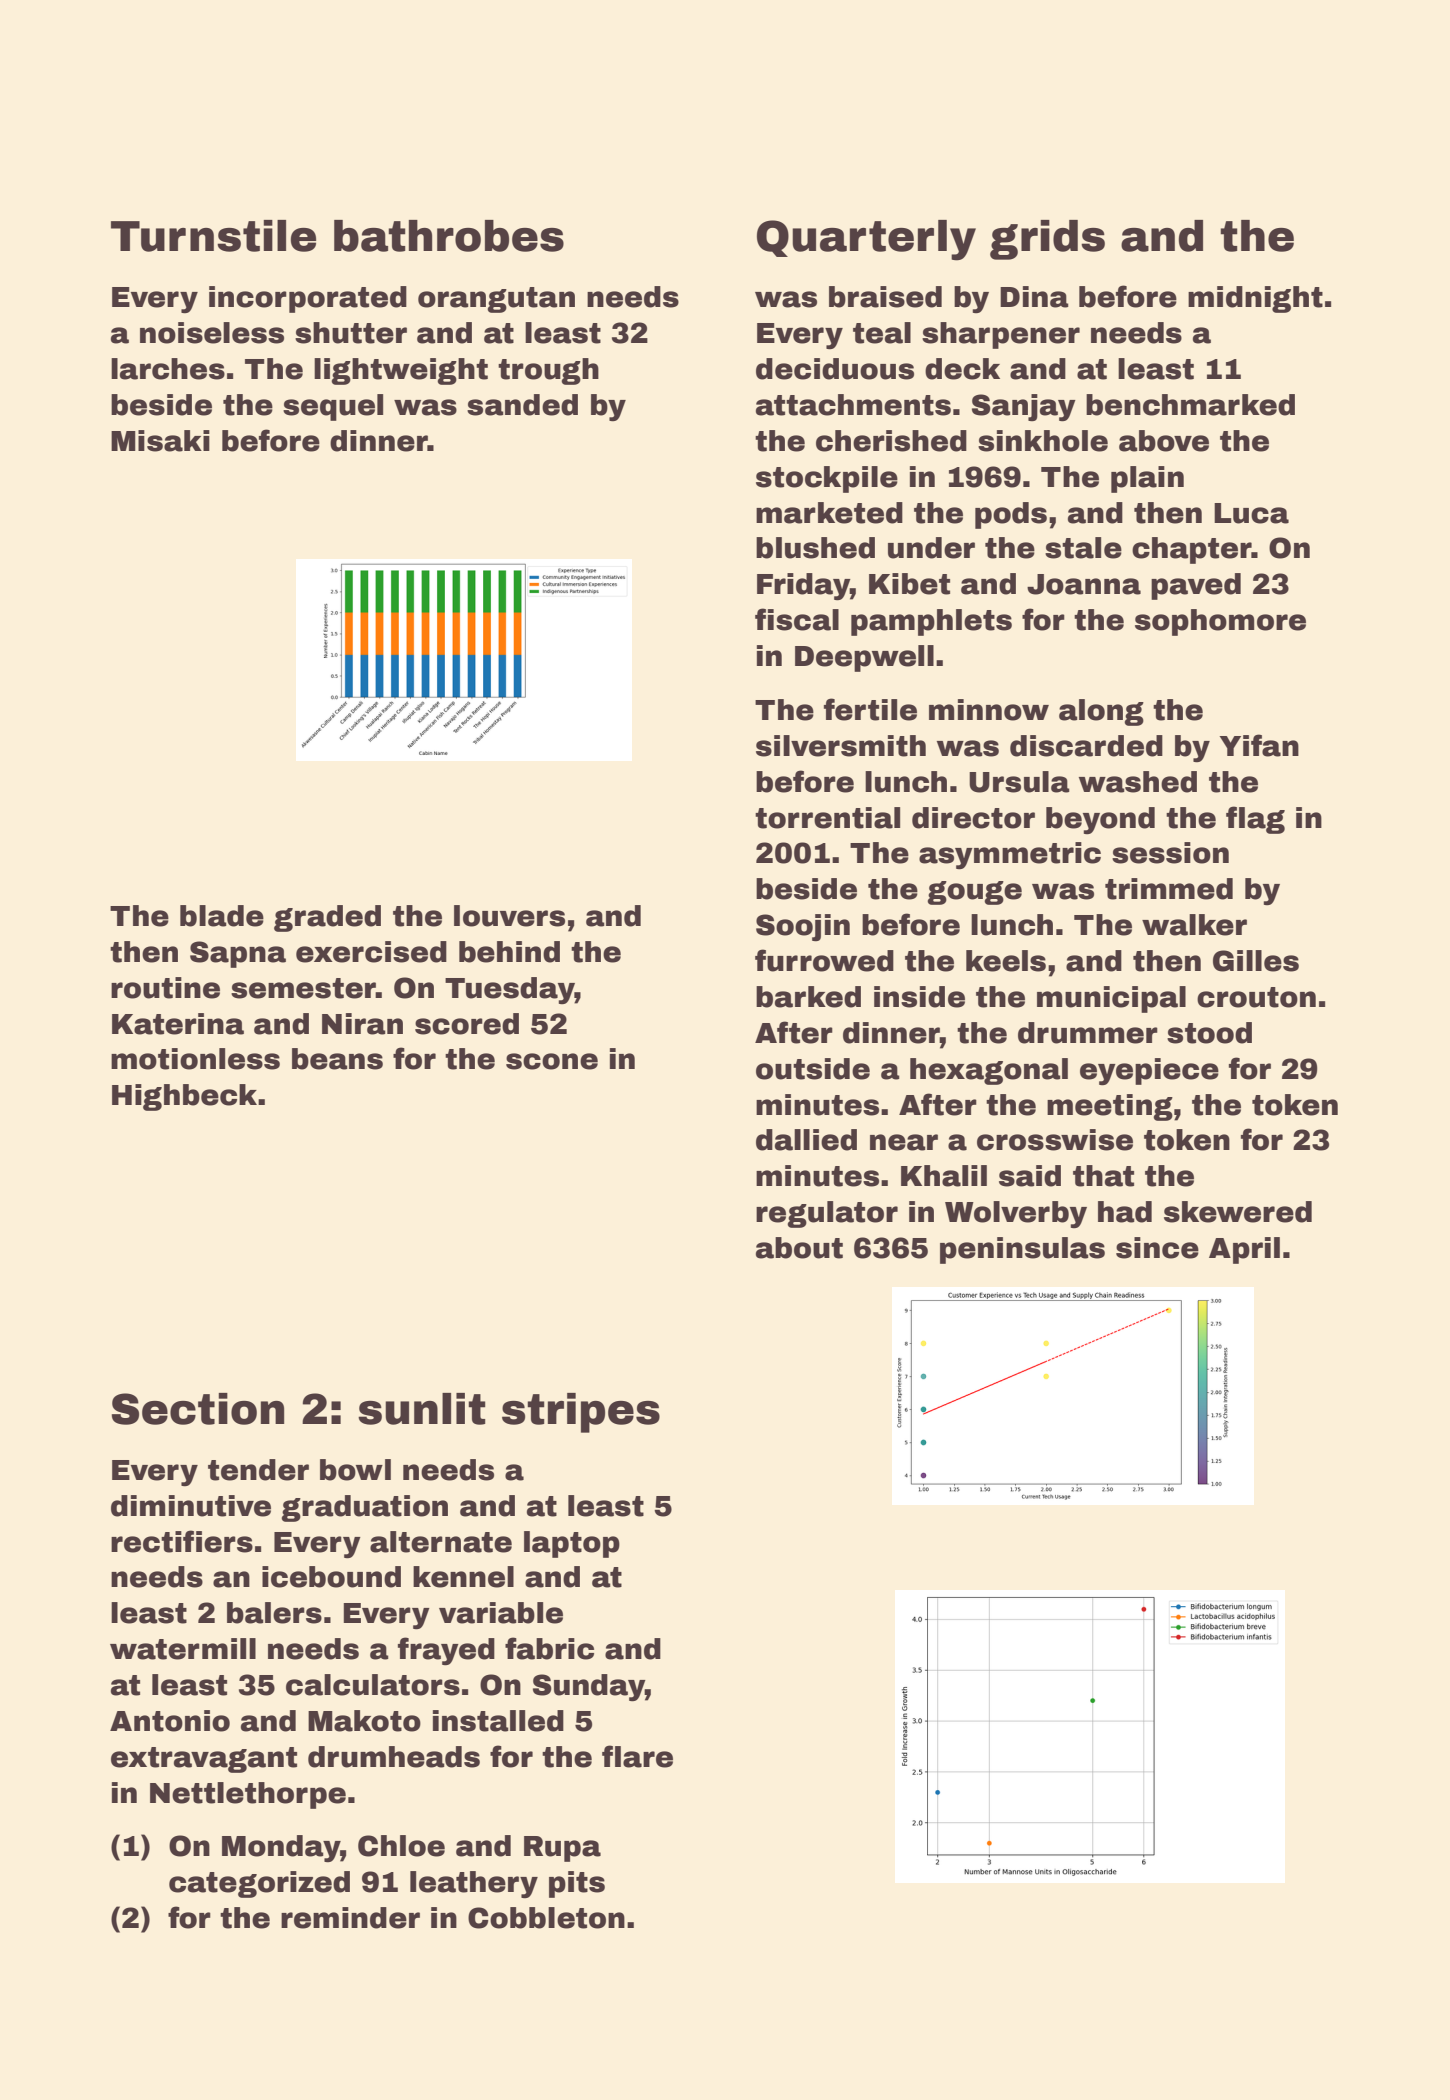  I want to click on Quarterly, so click(866, 240).
